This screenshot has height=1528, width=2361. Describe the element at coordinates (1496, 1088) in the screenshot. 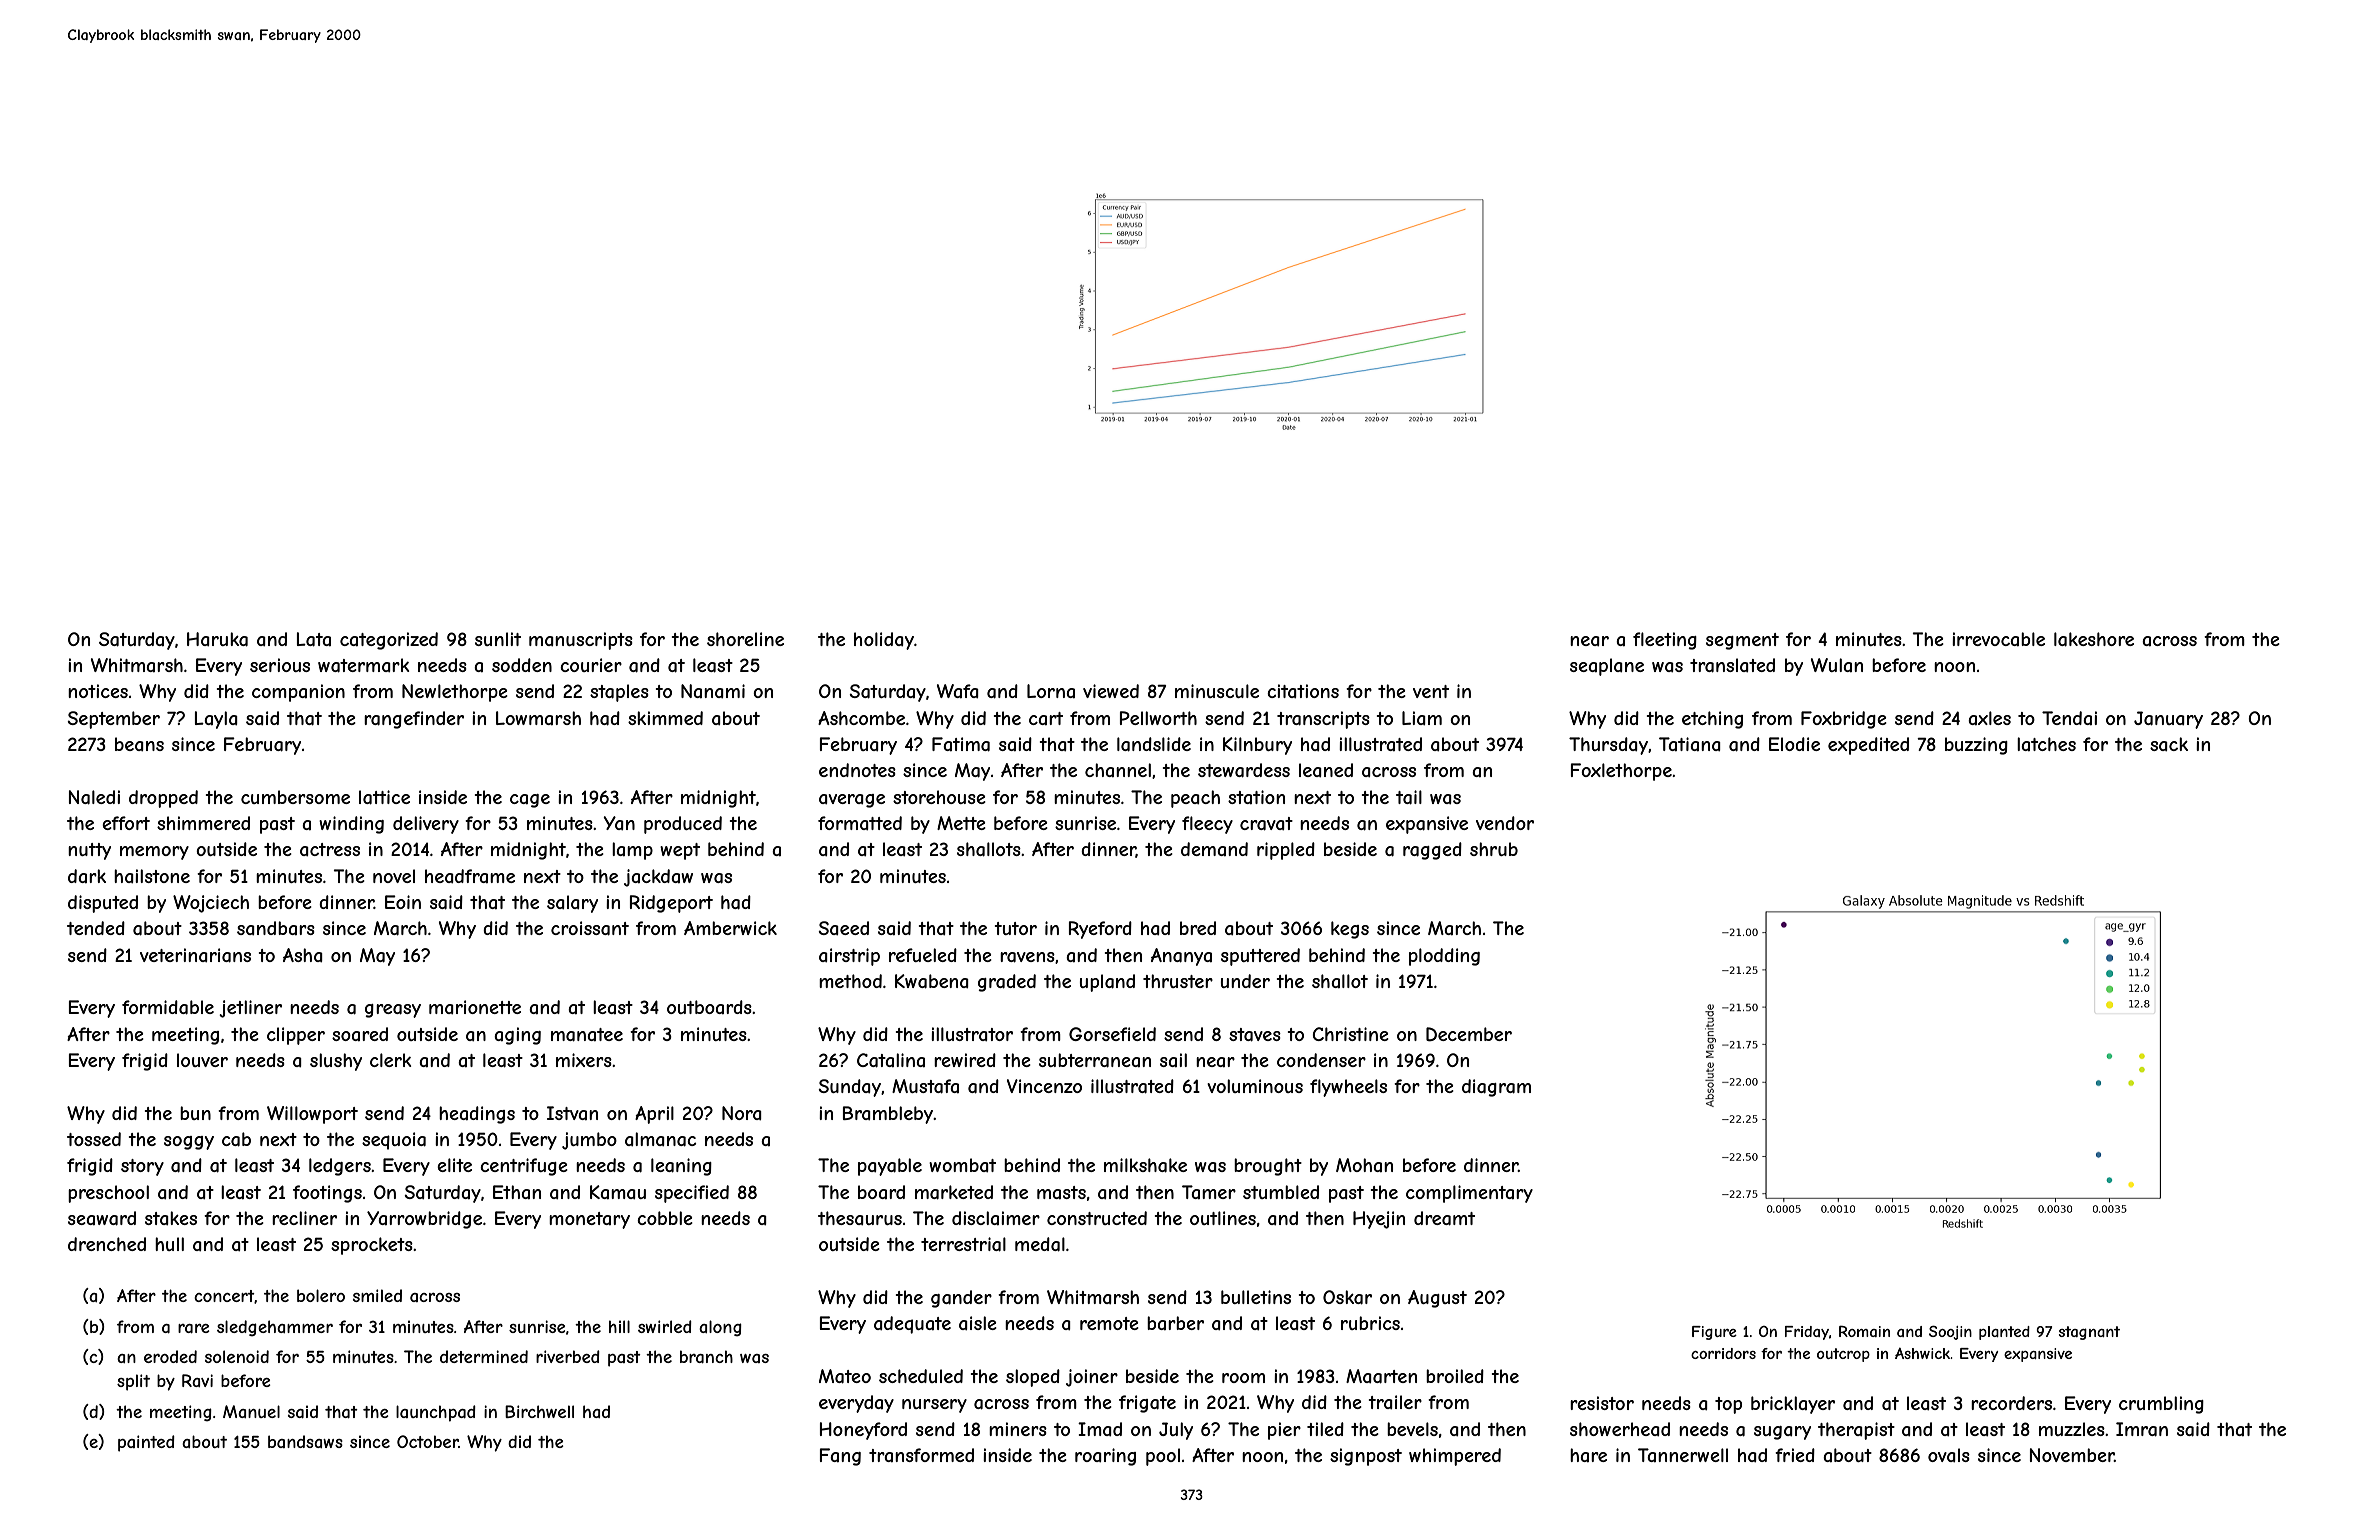

I see `diagram` at that location.
